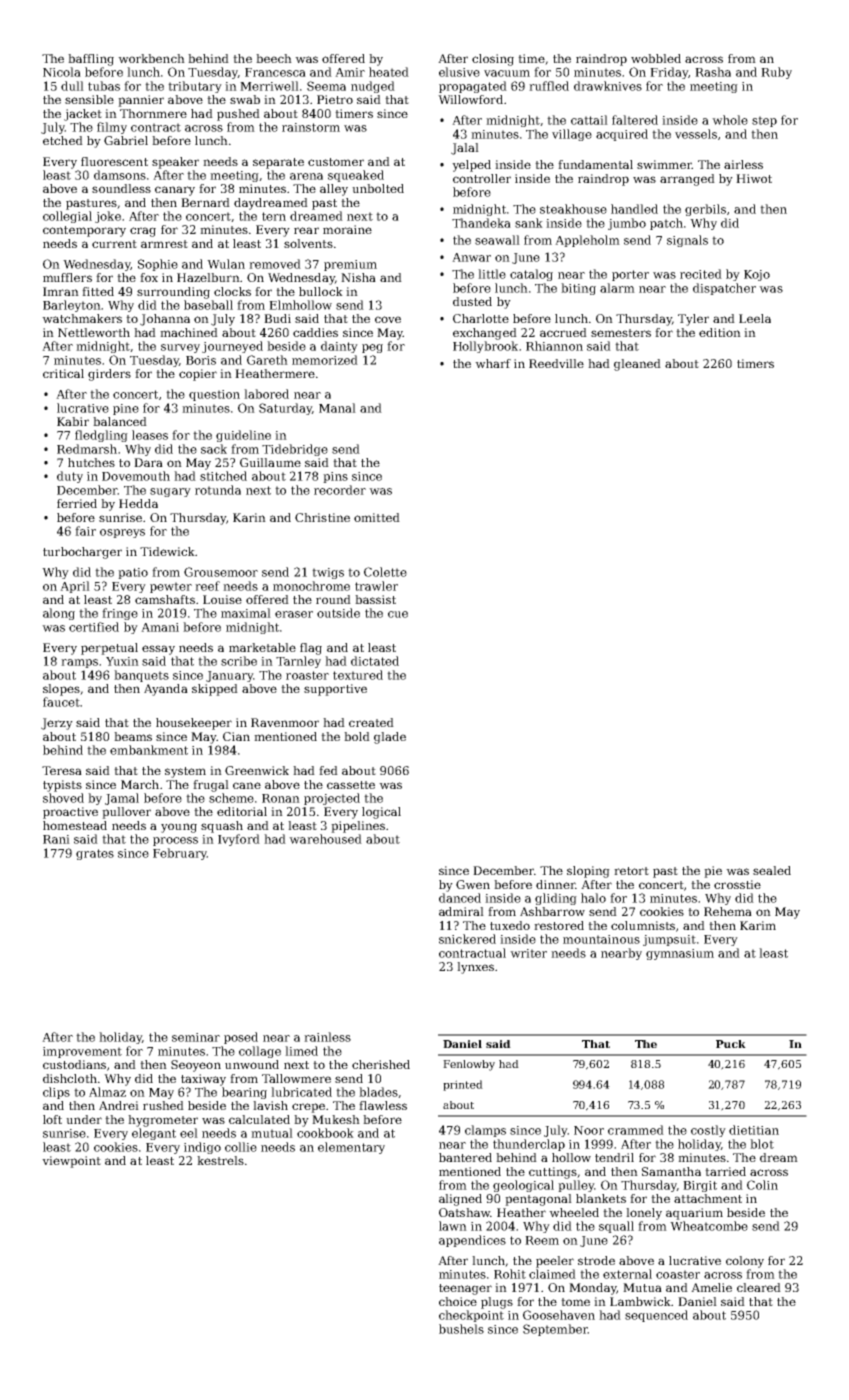  Describe the element at coordinates (731, 1044) in the screenshot. I see `Puck` at that location.
